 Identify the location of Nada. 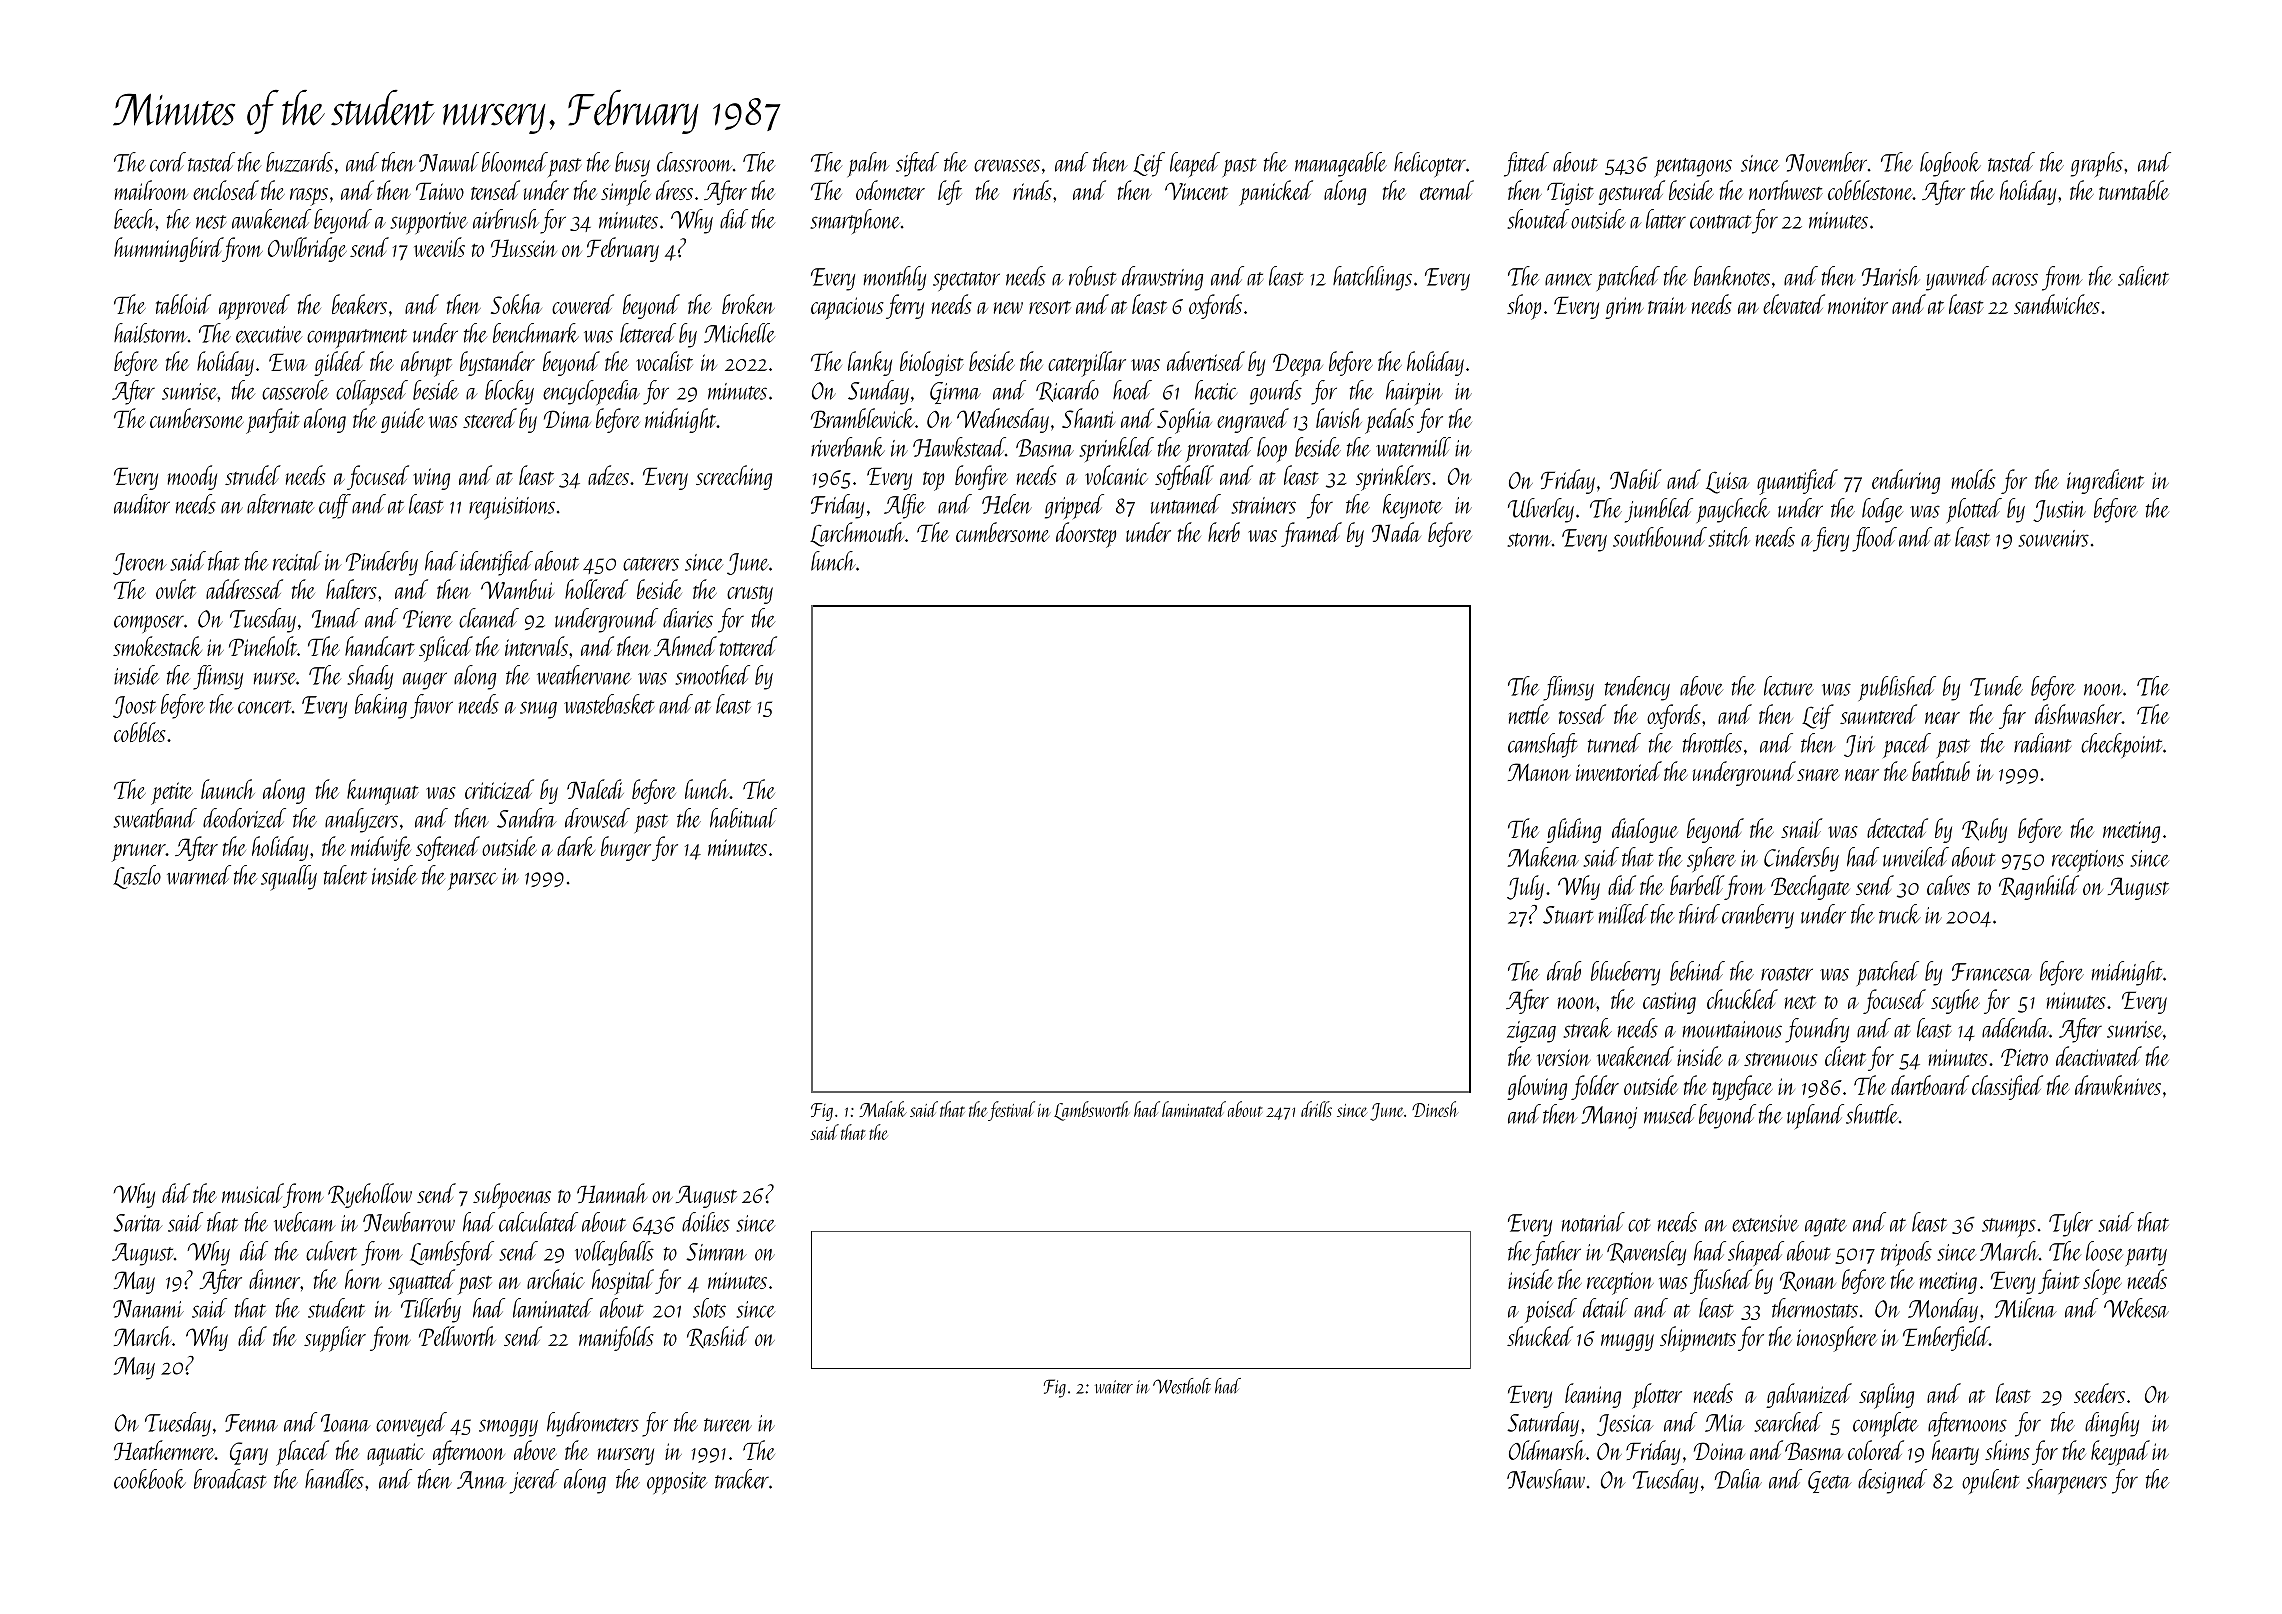
(1396, 532).
